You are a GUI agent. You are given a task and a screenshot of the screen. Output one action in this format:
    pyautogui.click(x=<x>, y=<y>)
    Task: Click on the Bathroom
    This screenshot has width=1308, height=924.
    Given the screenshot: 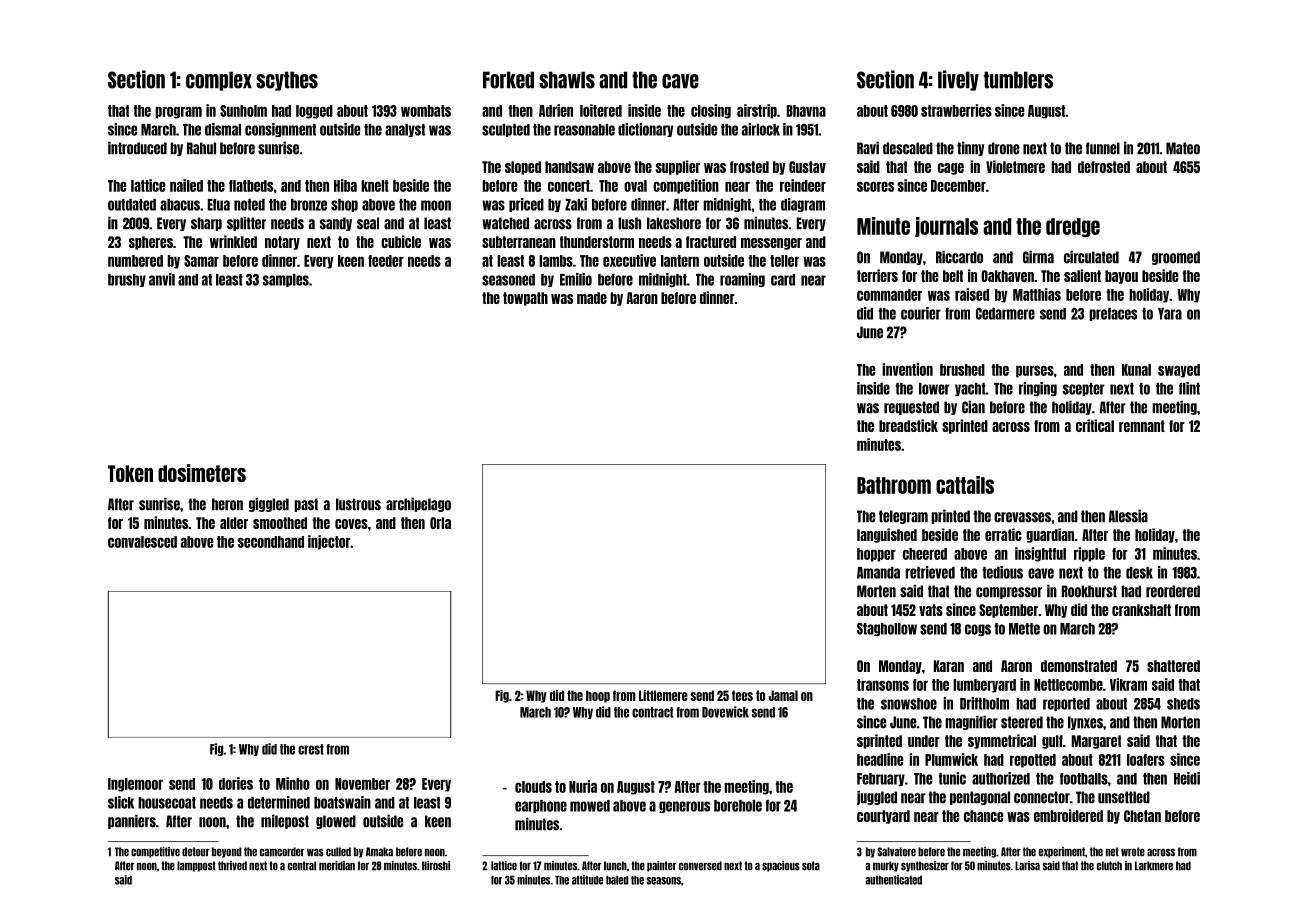 What is the action you would take?
    pyautogui.click(x=894, y=485)
